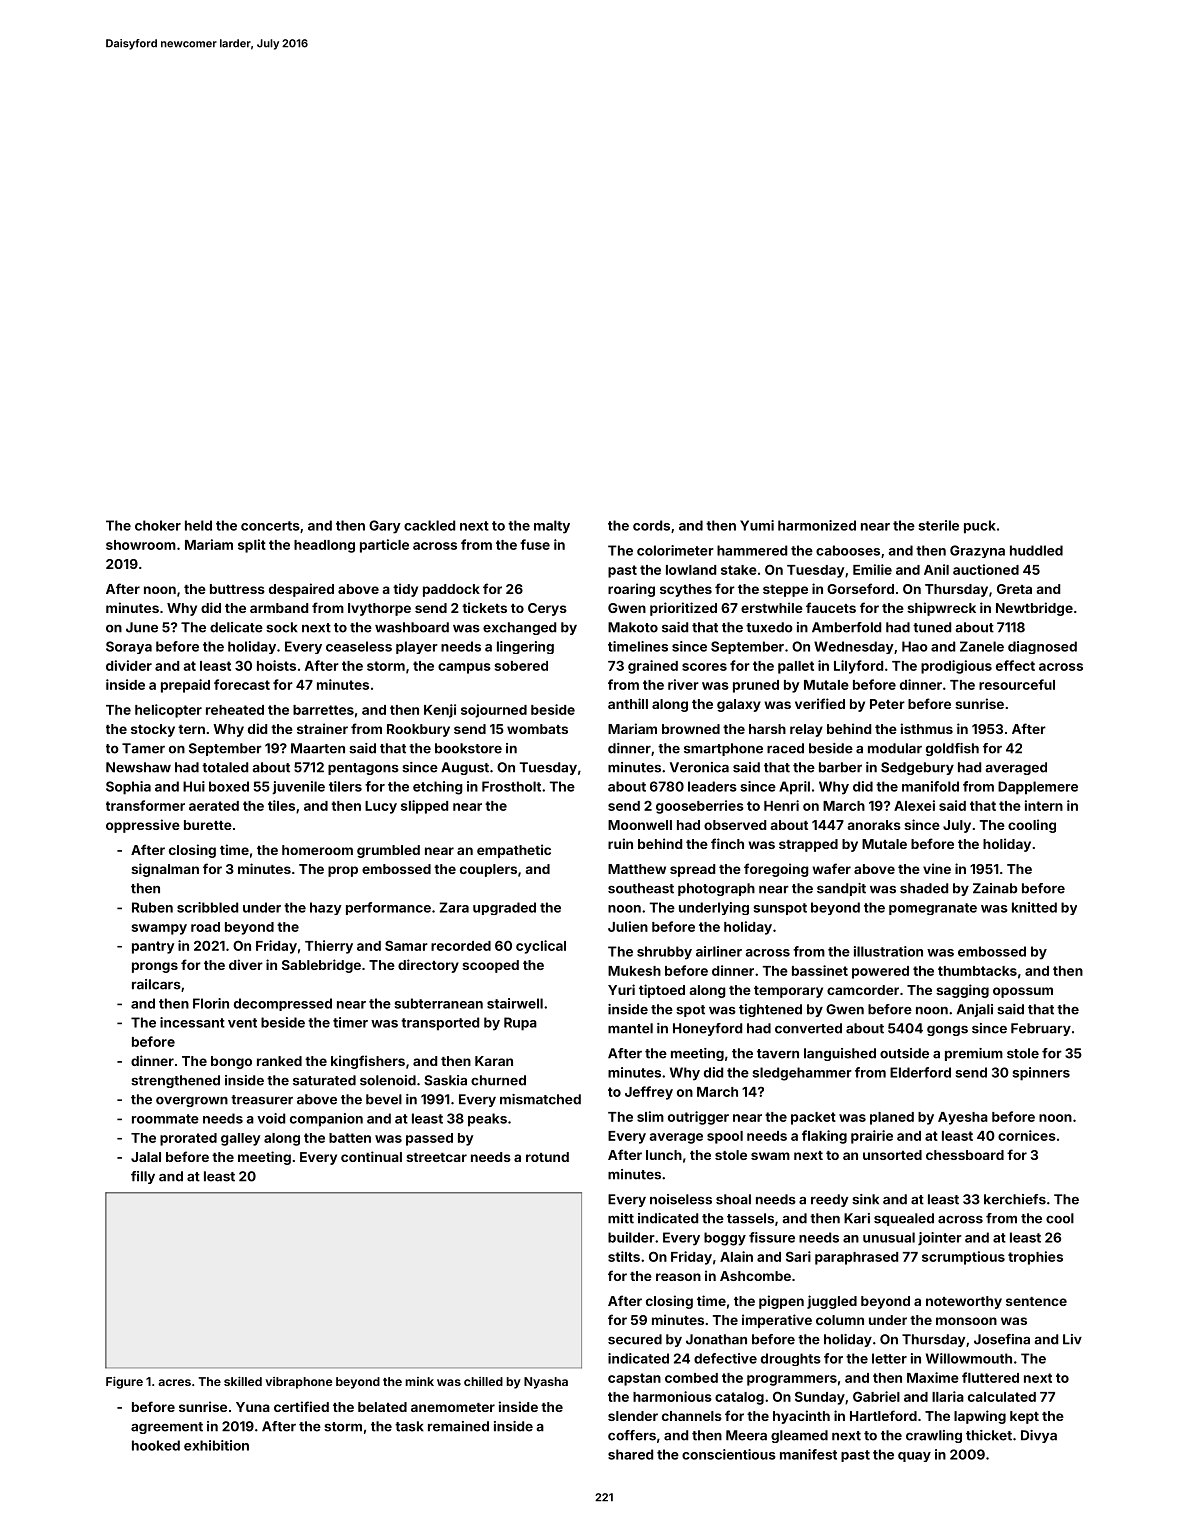  Describe the element at coordinates (511, 786) in the screenshot. I see `Frostholt` at that location.
